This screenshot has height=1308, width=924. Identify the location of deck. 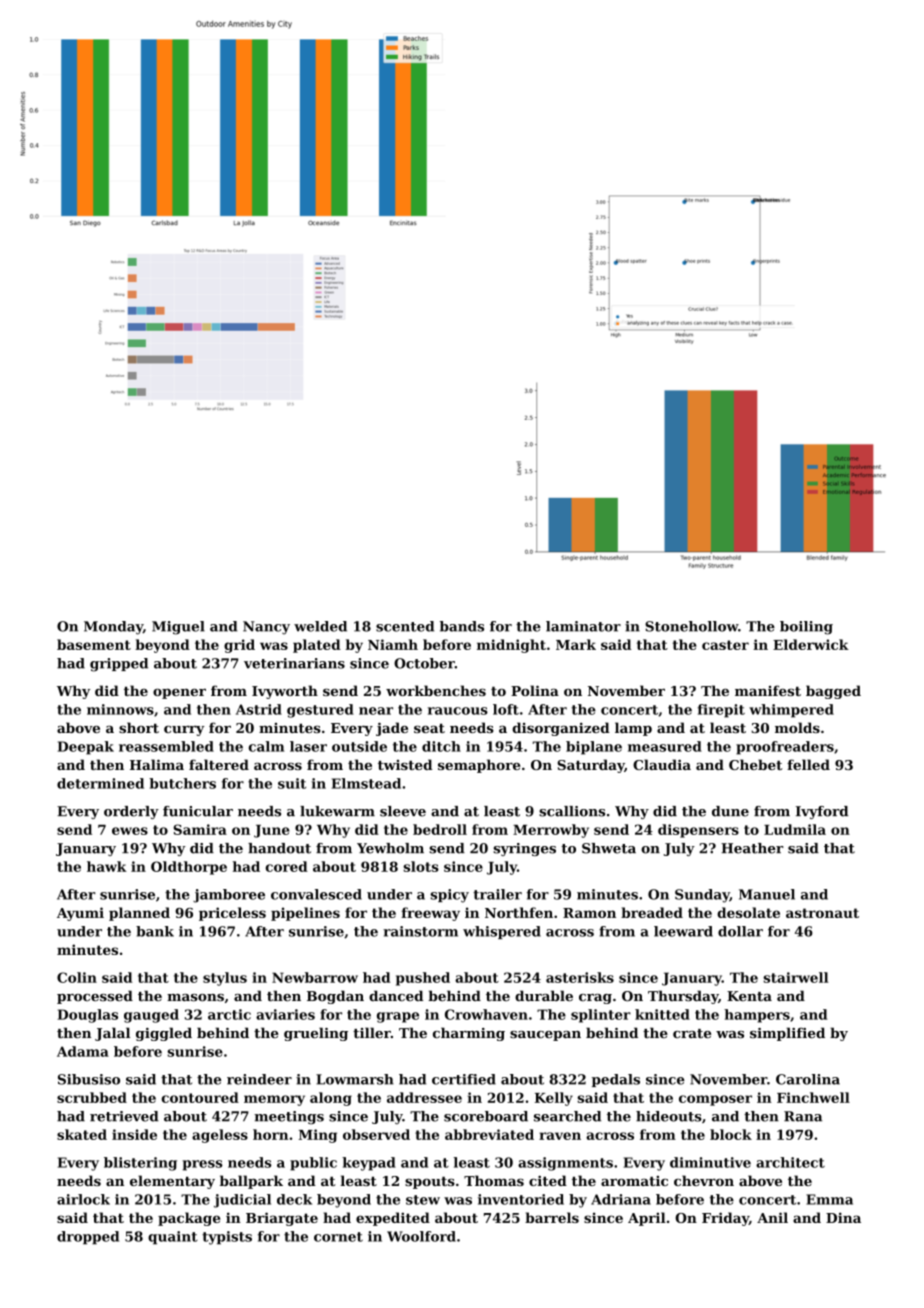
(294, 1199).
